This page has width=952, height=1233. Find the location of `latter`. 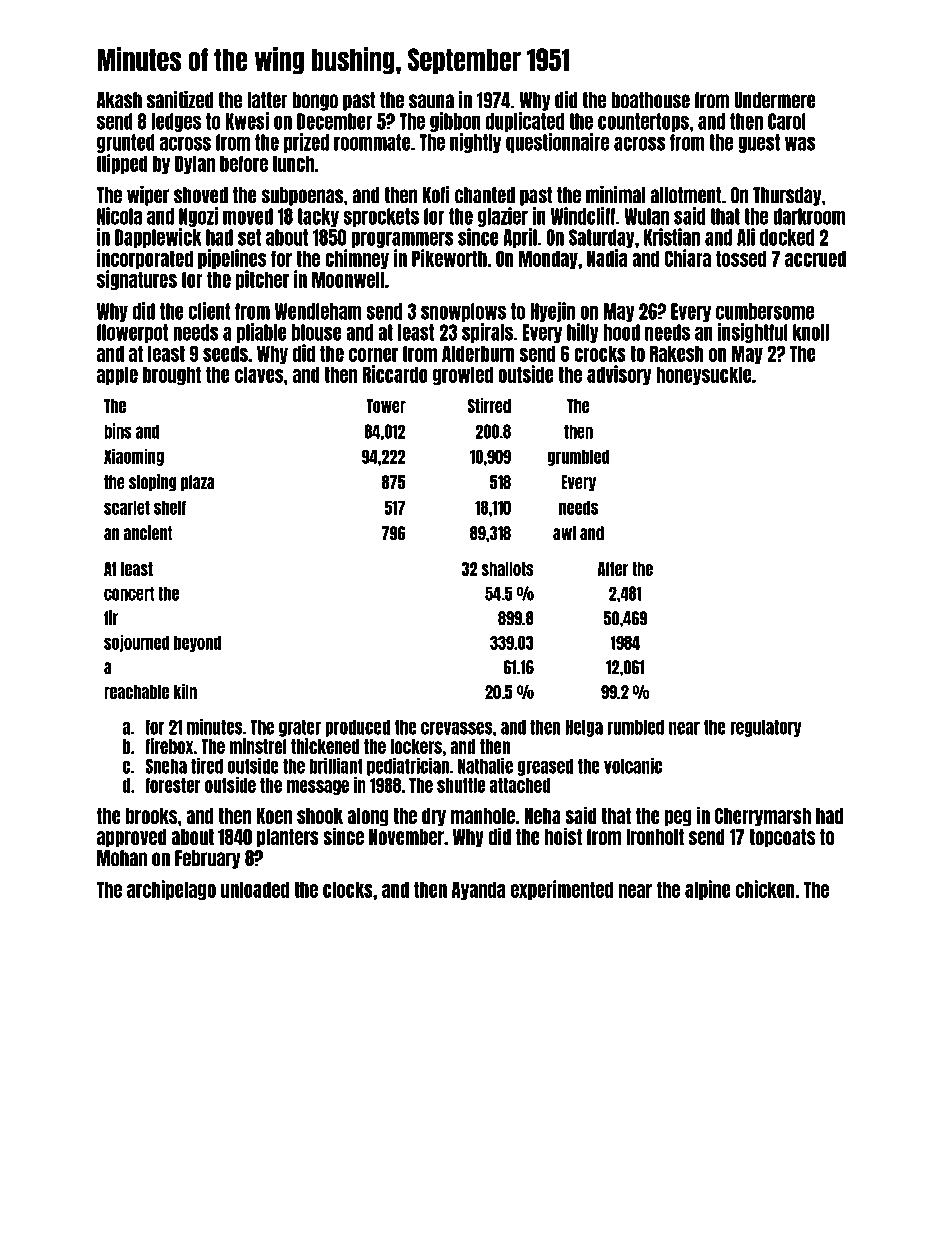

latter is located at coordinates (267, 100).
